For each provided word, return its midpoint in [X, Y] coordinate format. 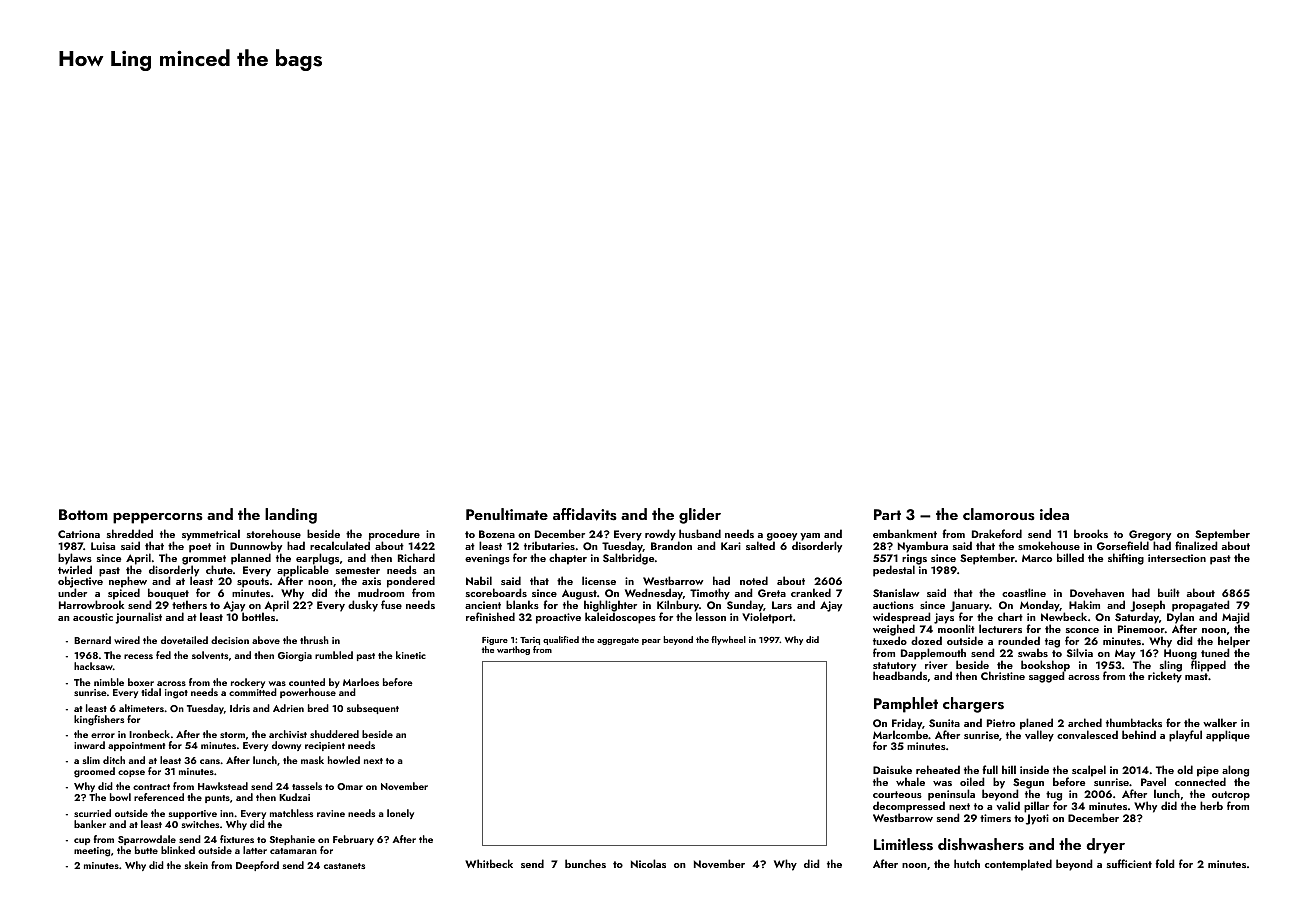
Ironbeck [149, 734]
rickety [1165, 677]
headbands [900, 676]
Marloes [361, 682]
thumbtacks [1134, 722]
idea [1054, 514]
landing [291, 516]
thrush [314, 640]
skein [196, 865]
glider [700, 516]
